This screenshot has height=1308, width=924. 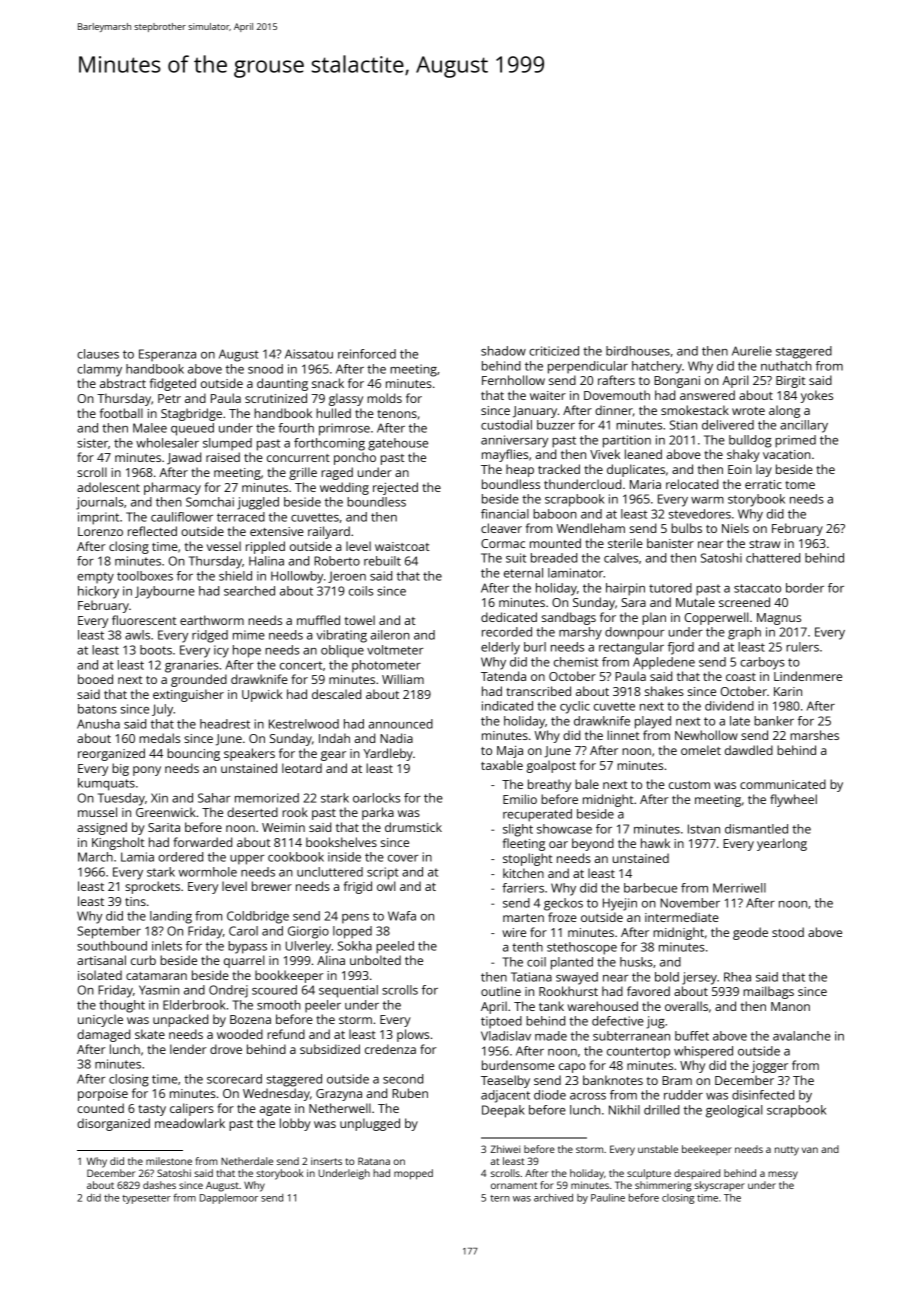 What do you see at coordinates (749, 750) in the screenshot?
I see `dawdled` at bounding box center [749, 750].
